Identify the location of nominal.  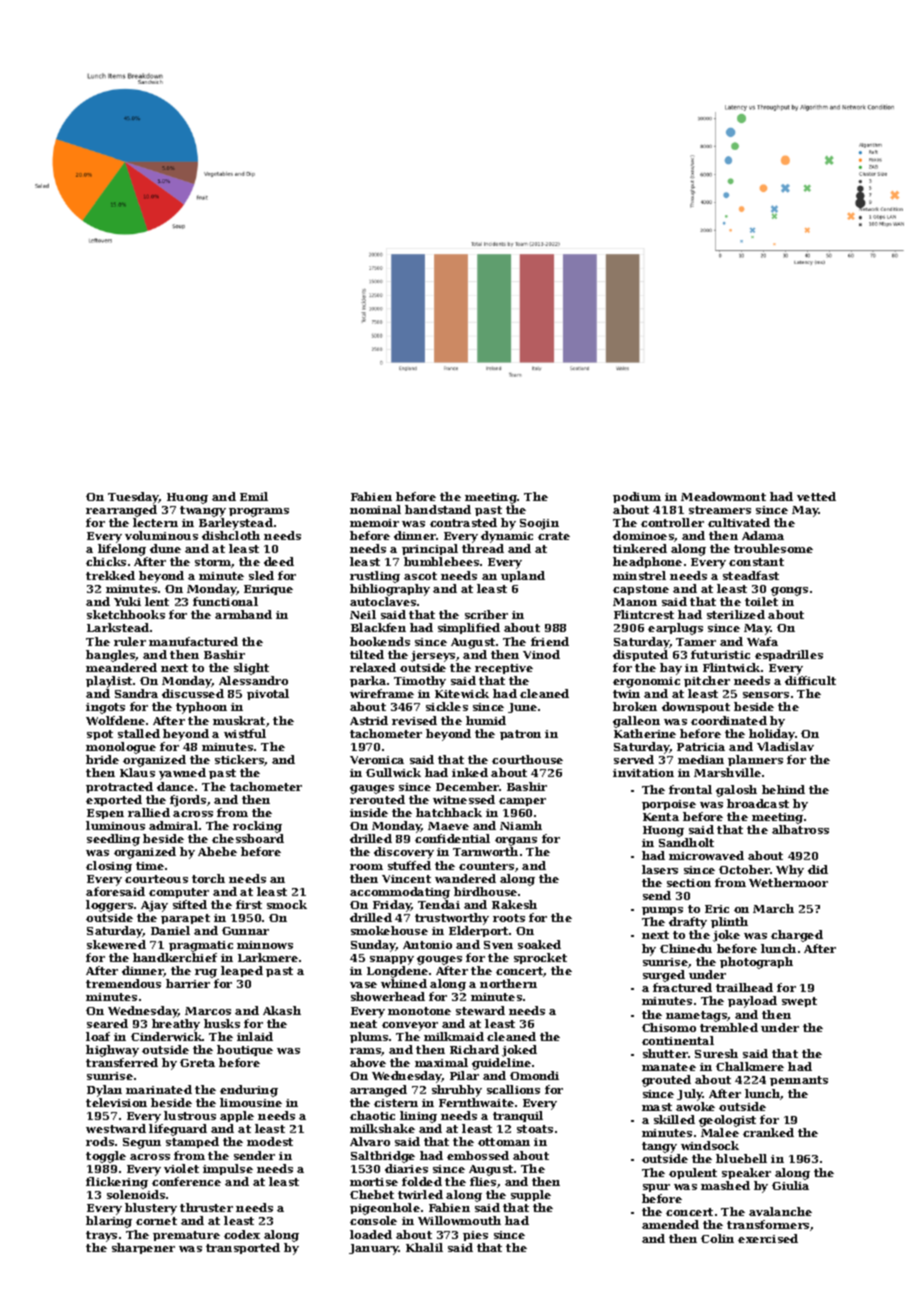
(375, 509).
